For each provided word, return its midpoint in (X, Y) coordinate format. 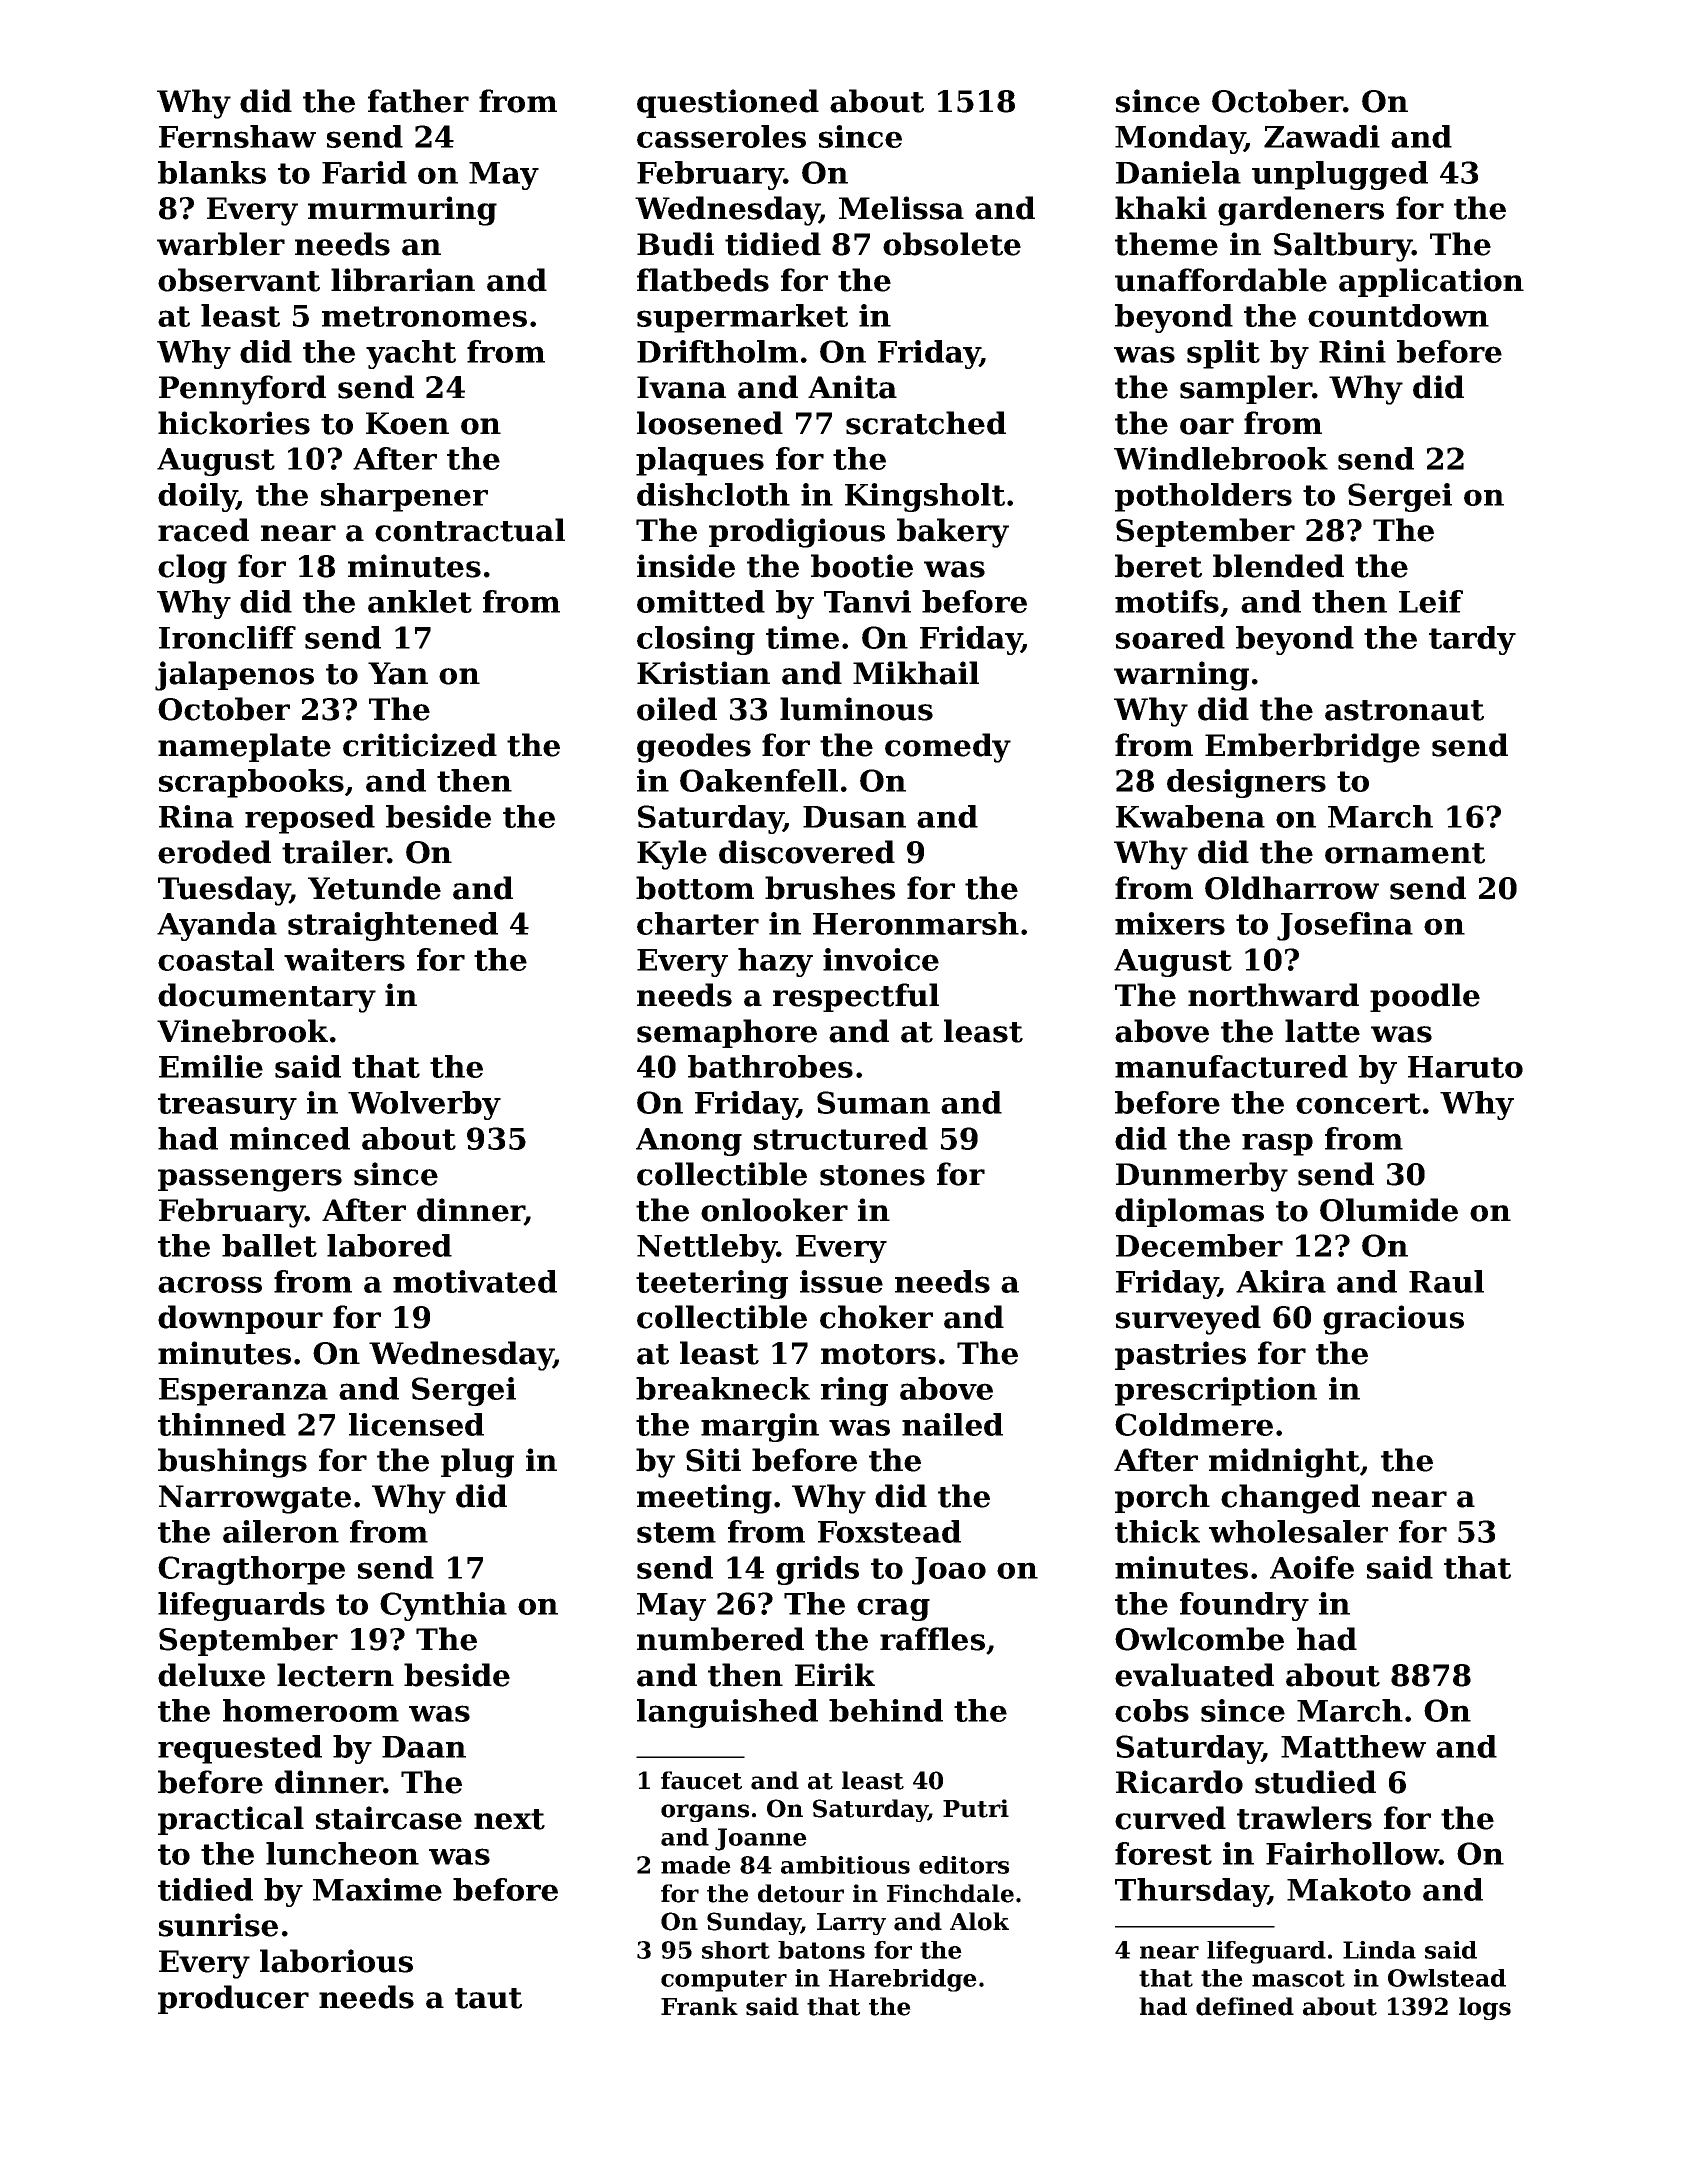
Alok (979, 1921)
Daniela (1178, 172)
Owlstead (1447, 1978)
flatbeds (703, 280)
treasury (227, 1106)
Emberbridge (1312, 748)
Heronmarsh (916, 923)
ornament (1405, 853)
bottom (695, 888)
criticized (420, 745)
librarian (403, 280)
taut (488, 1998)
